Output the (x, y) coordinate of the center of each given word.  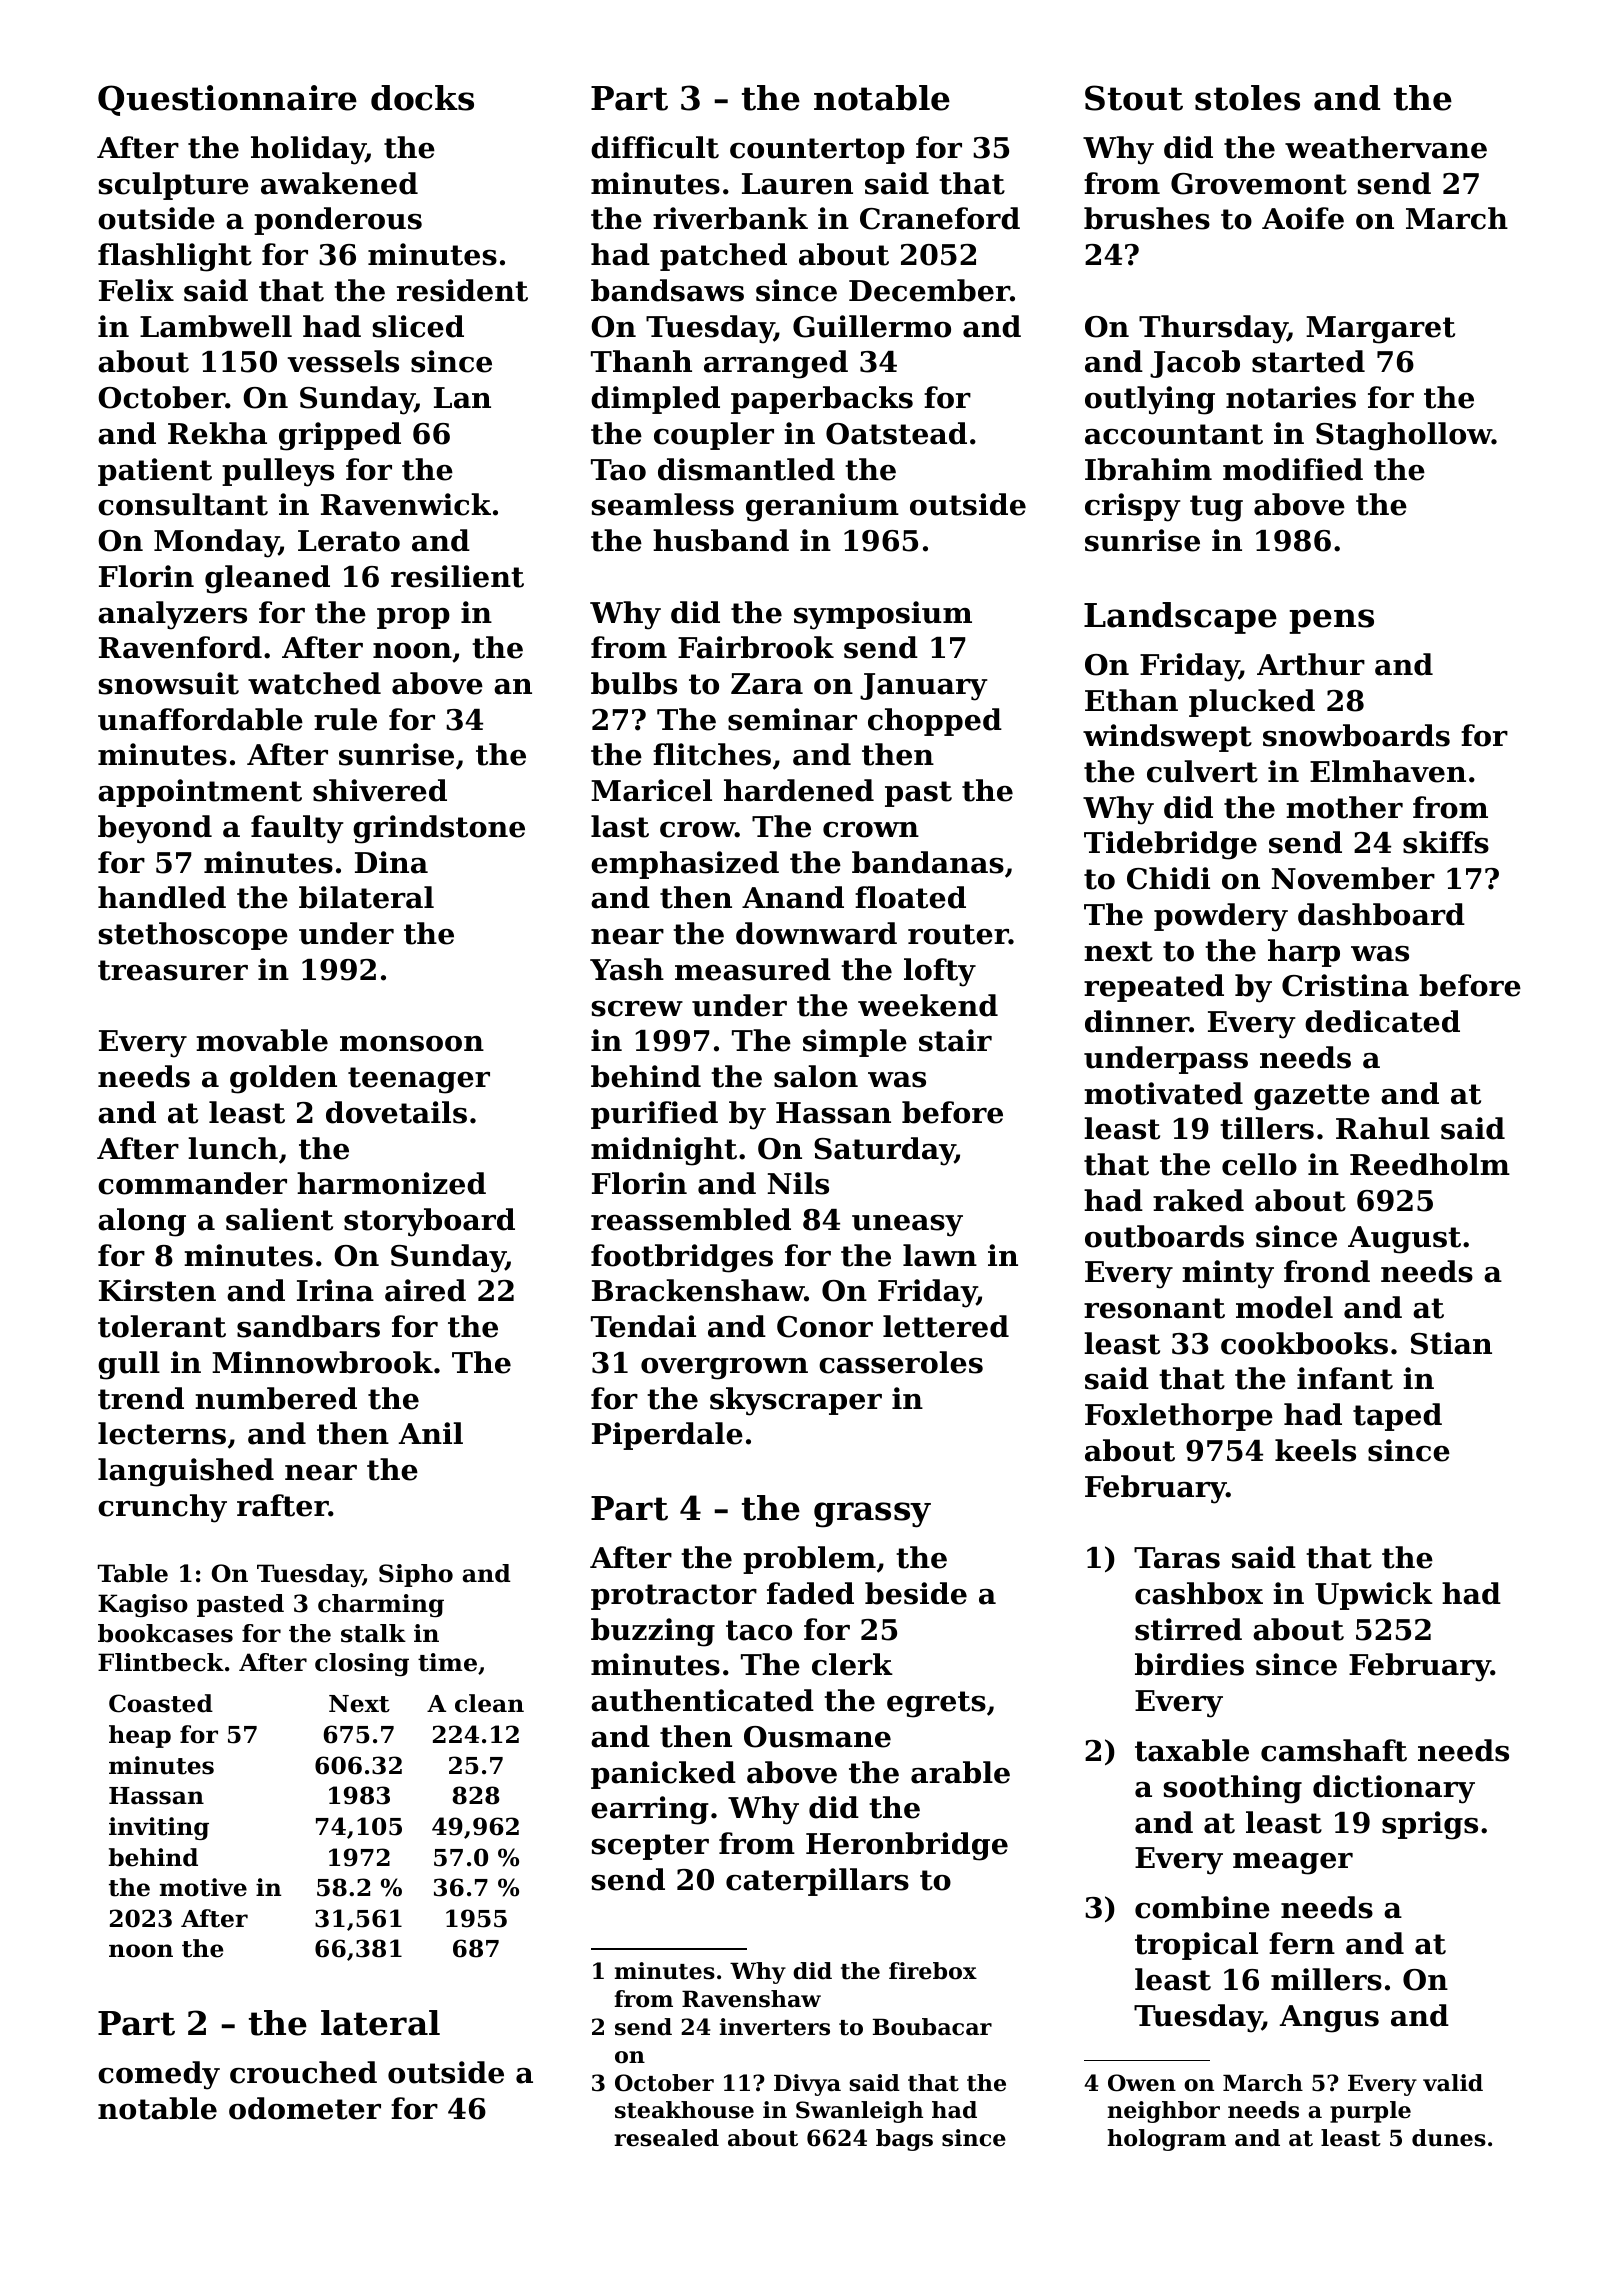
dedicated (1382, 1021)
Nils (798, 1183)
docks (422, 98)
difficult (655, 147)
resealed (666, 2138)
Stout (1134, 98)
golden (283, 1079)
